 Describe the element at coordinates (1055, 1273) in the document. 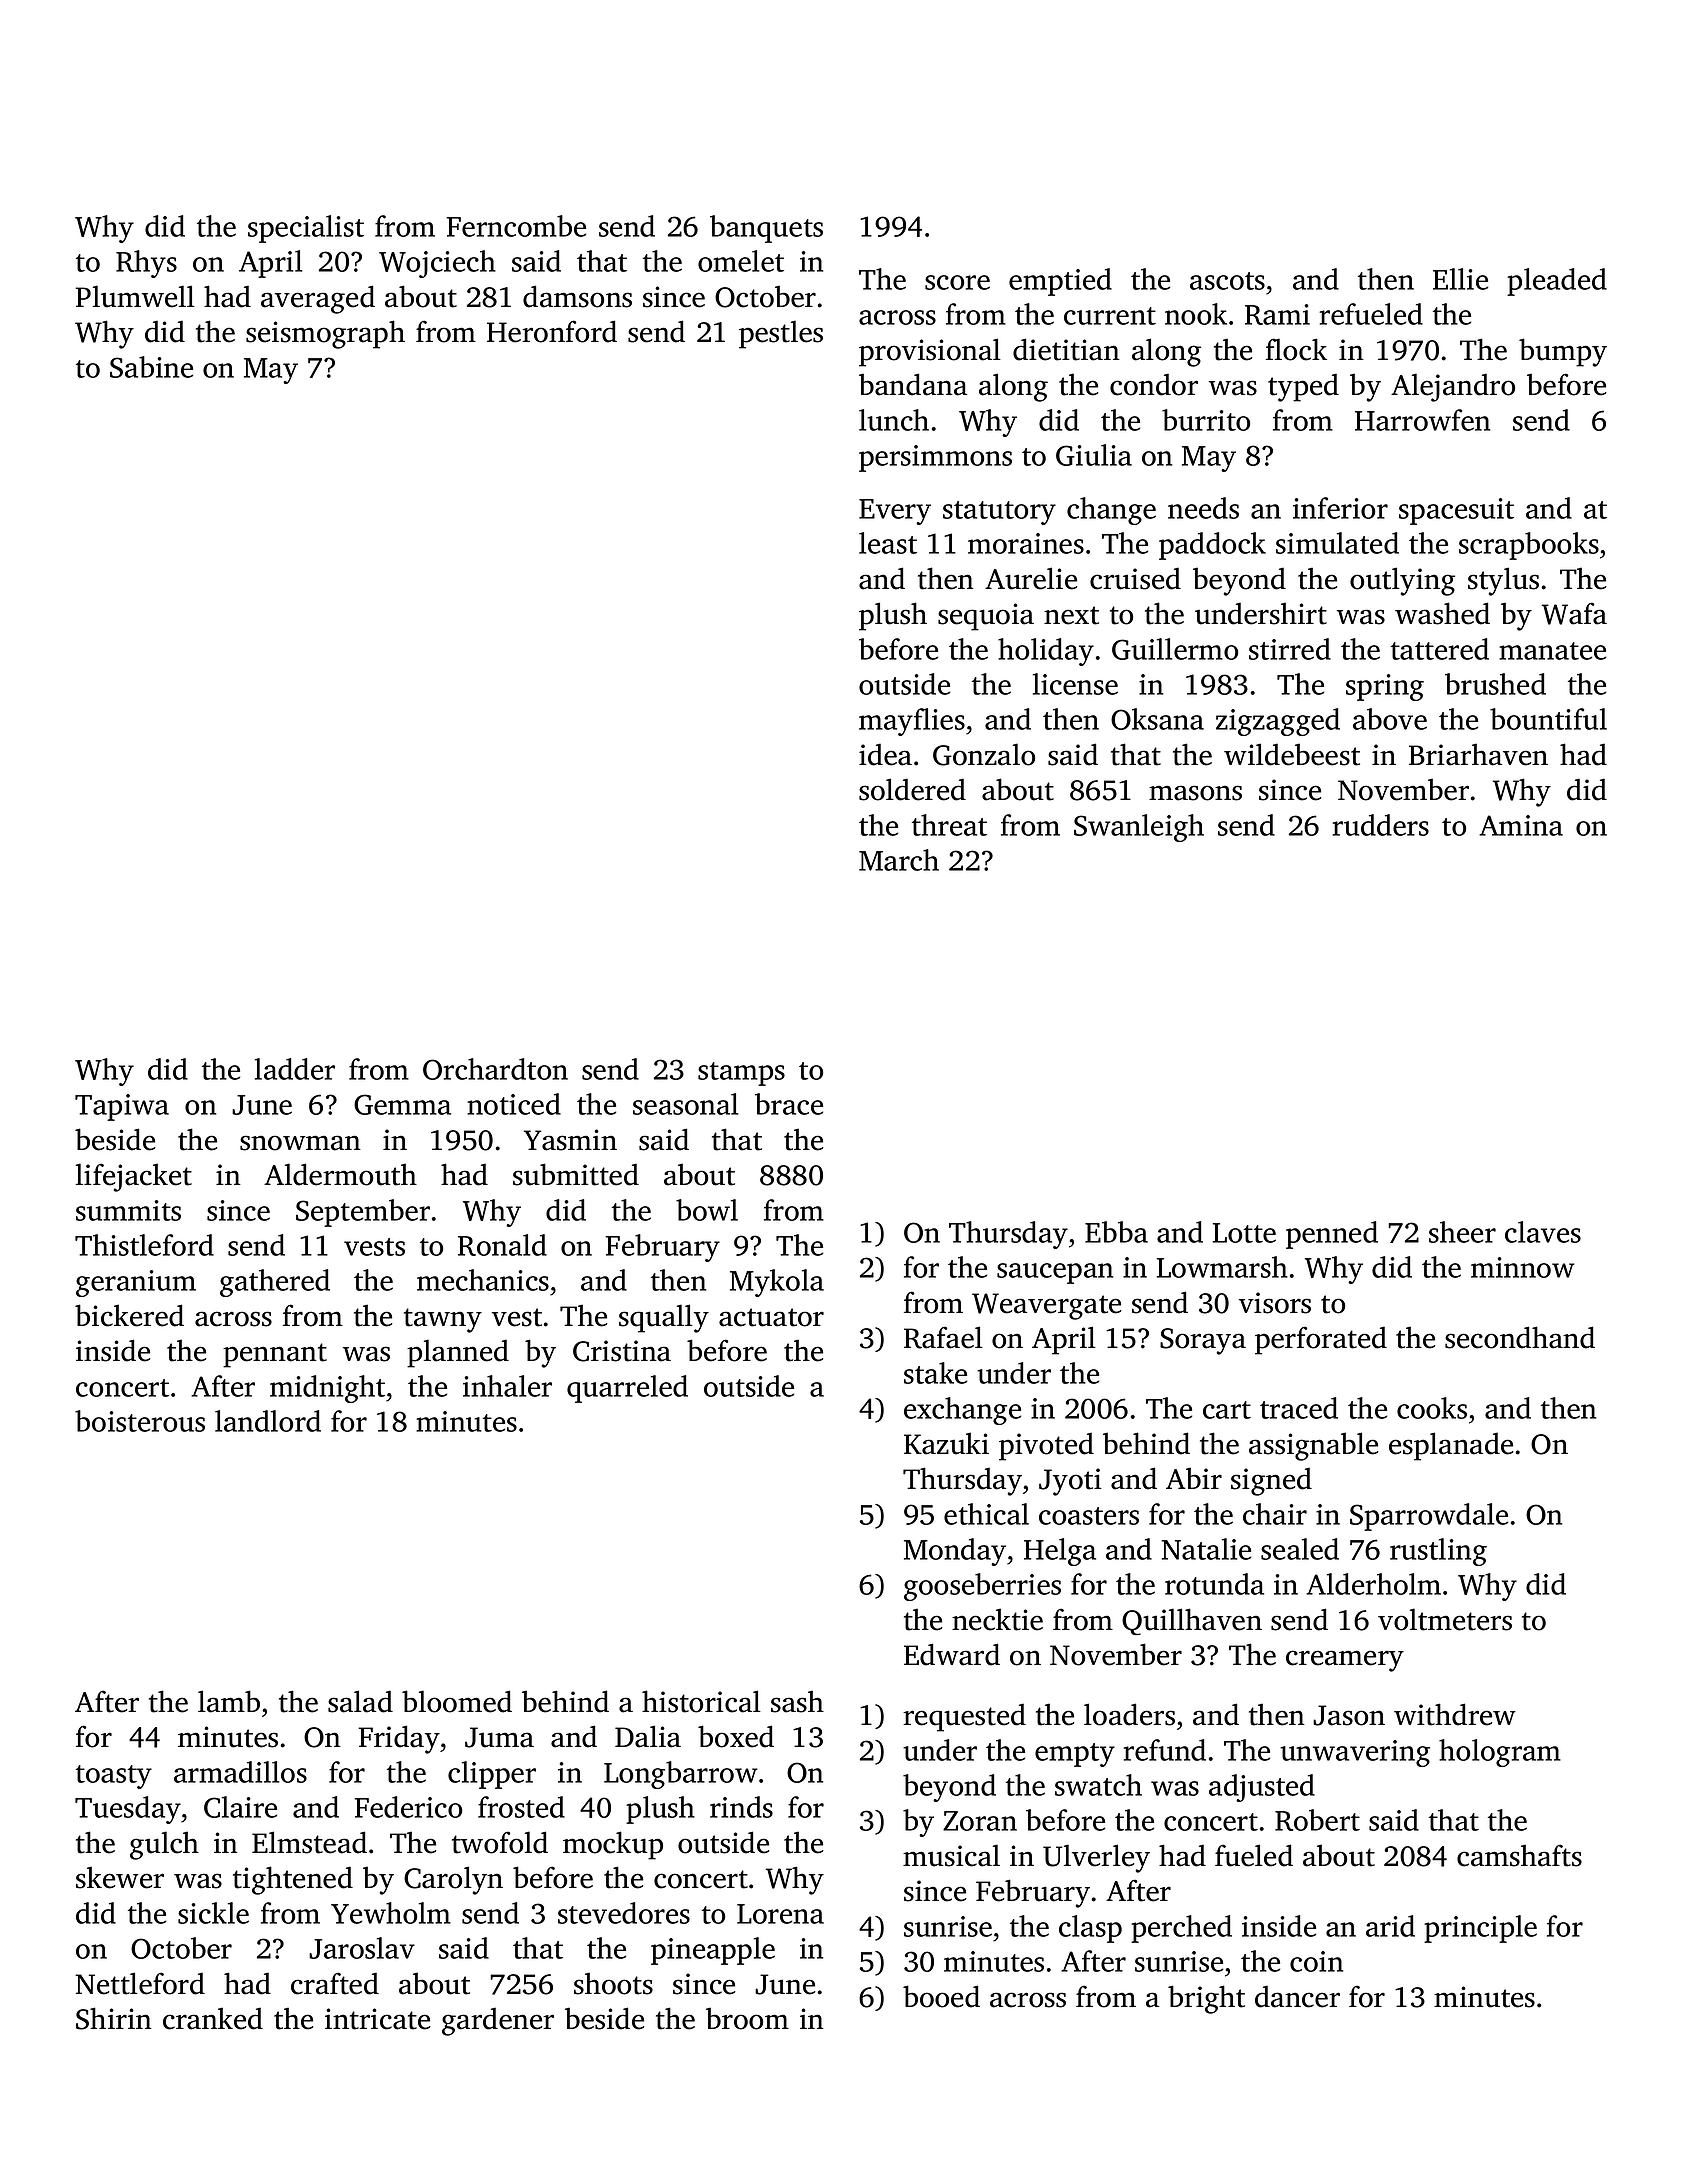

I see `saucepan` at that location.
